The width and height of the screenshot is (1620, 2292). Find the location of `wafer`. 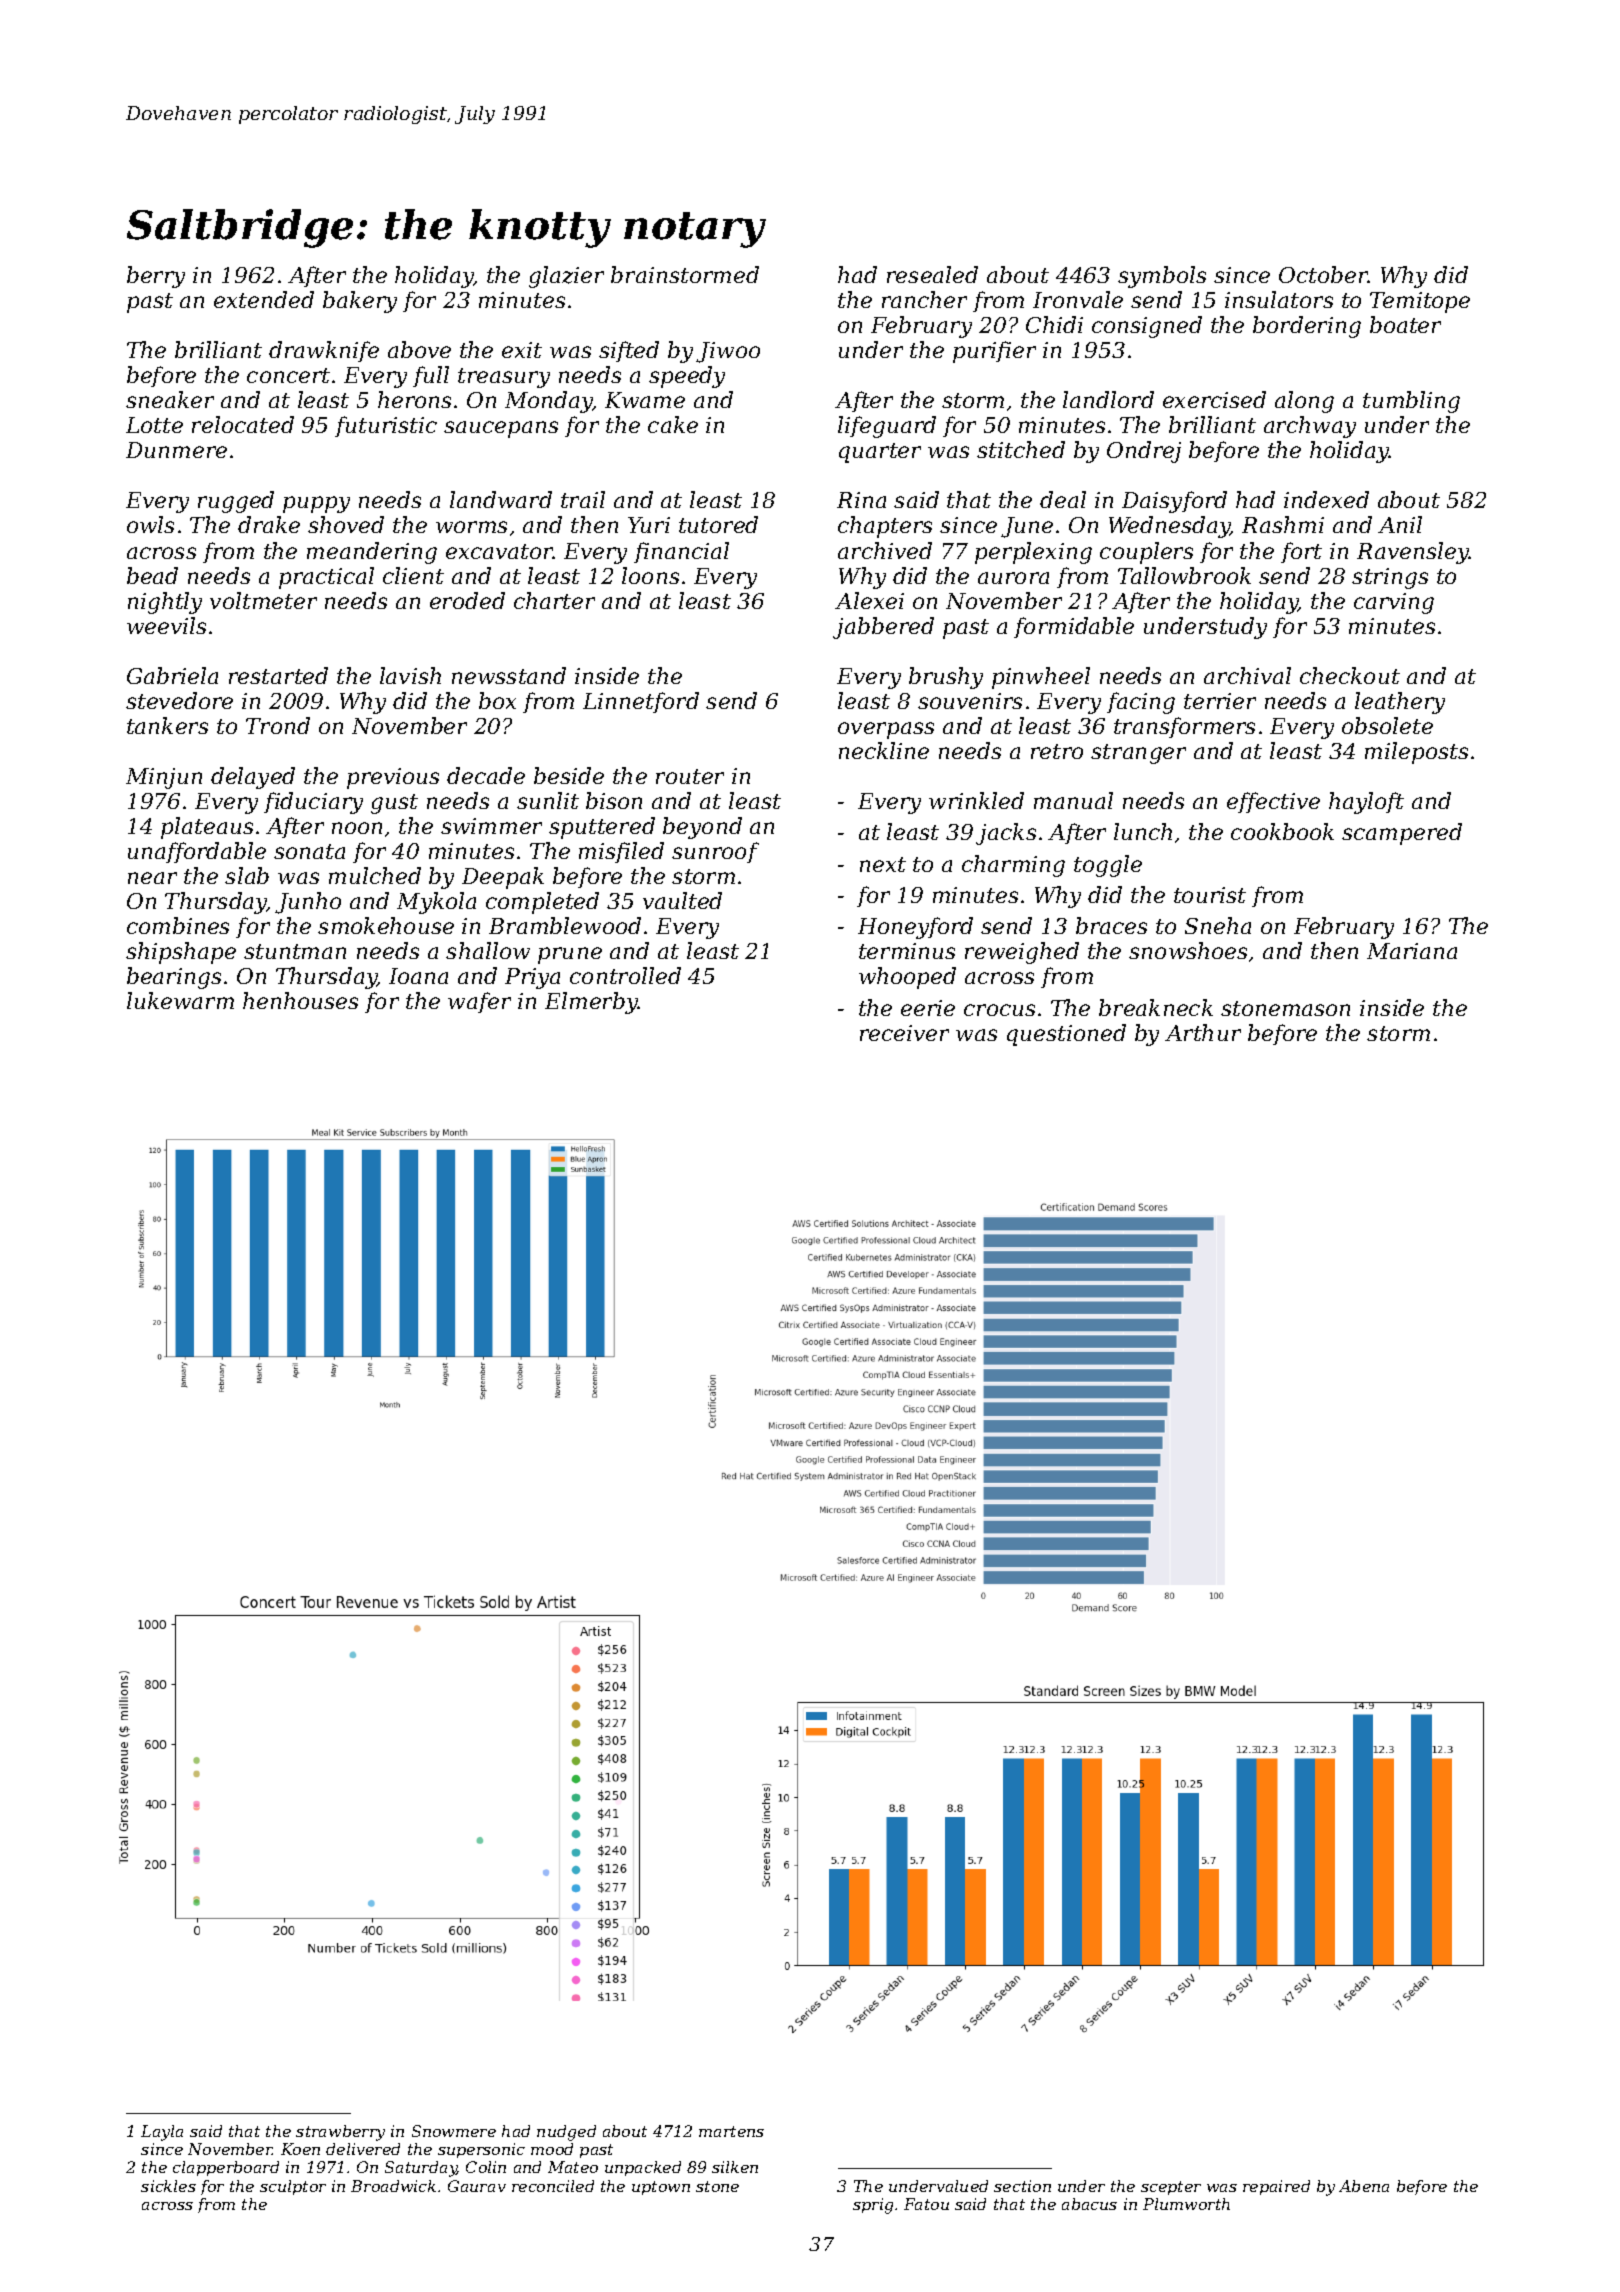

wafer is located at coordinates (479, 1002).
